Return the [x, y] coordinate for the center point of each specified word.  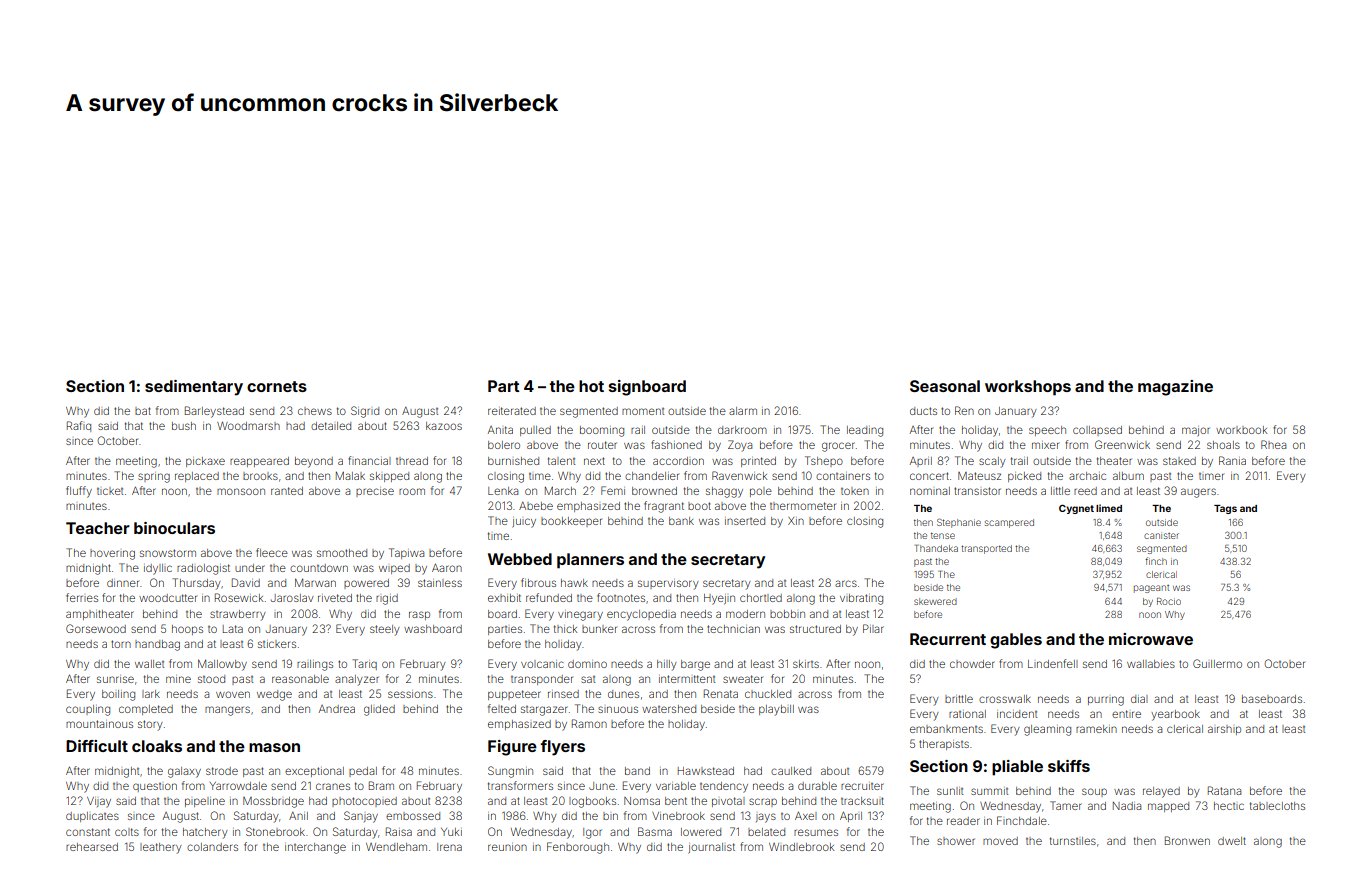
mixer [1045, 445]
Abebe [536, 506]
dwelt [1232, 841]
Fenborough [578, 848]
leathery [161, 848]
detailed [331, 426]
